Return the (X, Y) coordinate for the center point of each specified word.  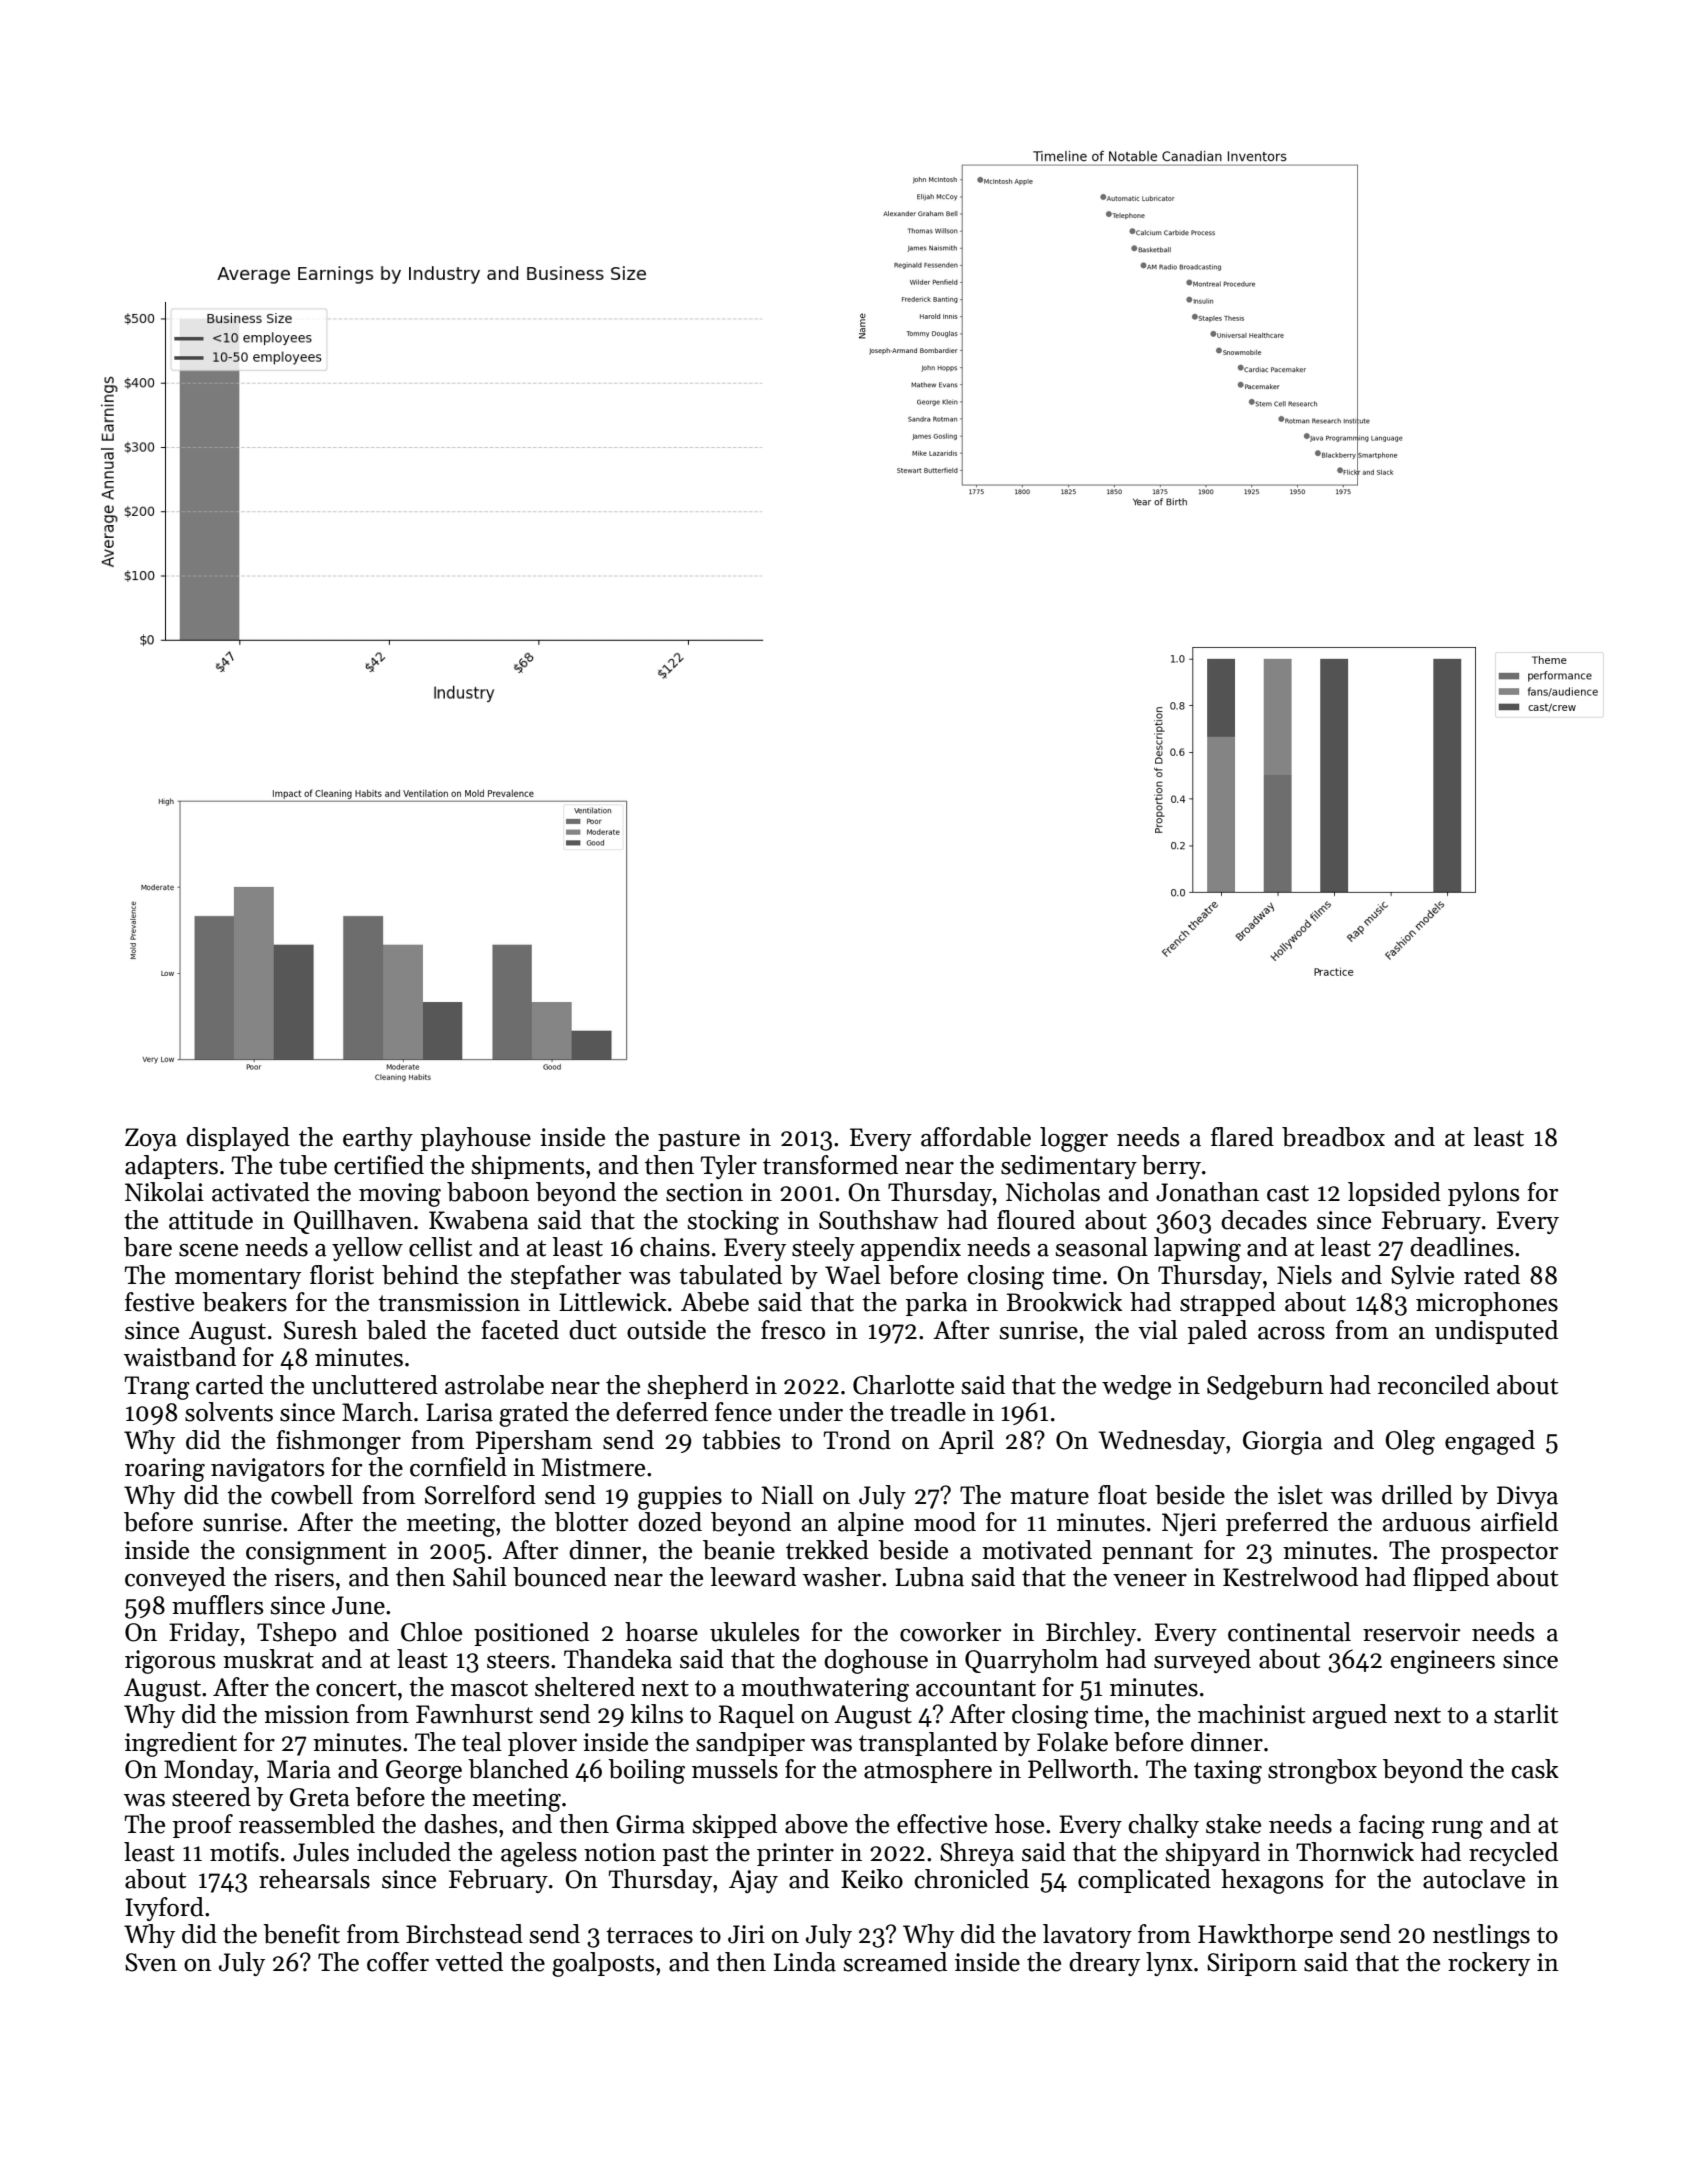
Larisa (459, 1412)
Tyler (729, 1167)
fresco (793, 1330)
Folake (1072, 1742)
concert (356, 1688)
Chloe (431, 1632)
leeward (753, 1577)
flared (1242, 1137)
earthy (378, 1139)
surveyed (1202, 1661)
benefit (301, 1934)
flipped (1451, 1579)
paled (1217, 1332)
